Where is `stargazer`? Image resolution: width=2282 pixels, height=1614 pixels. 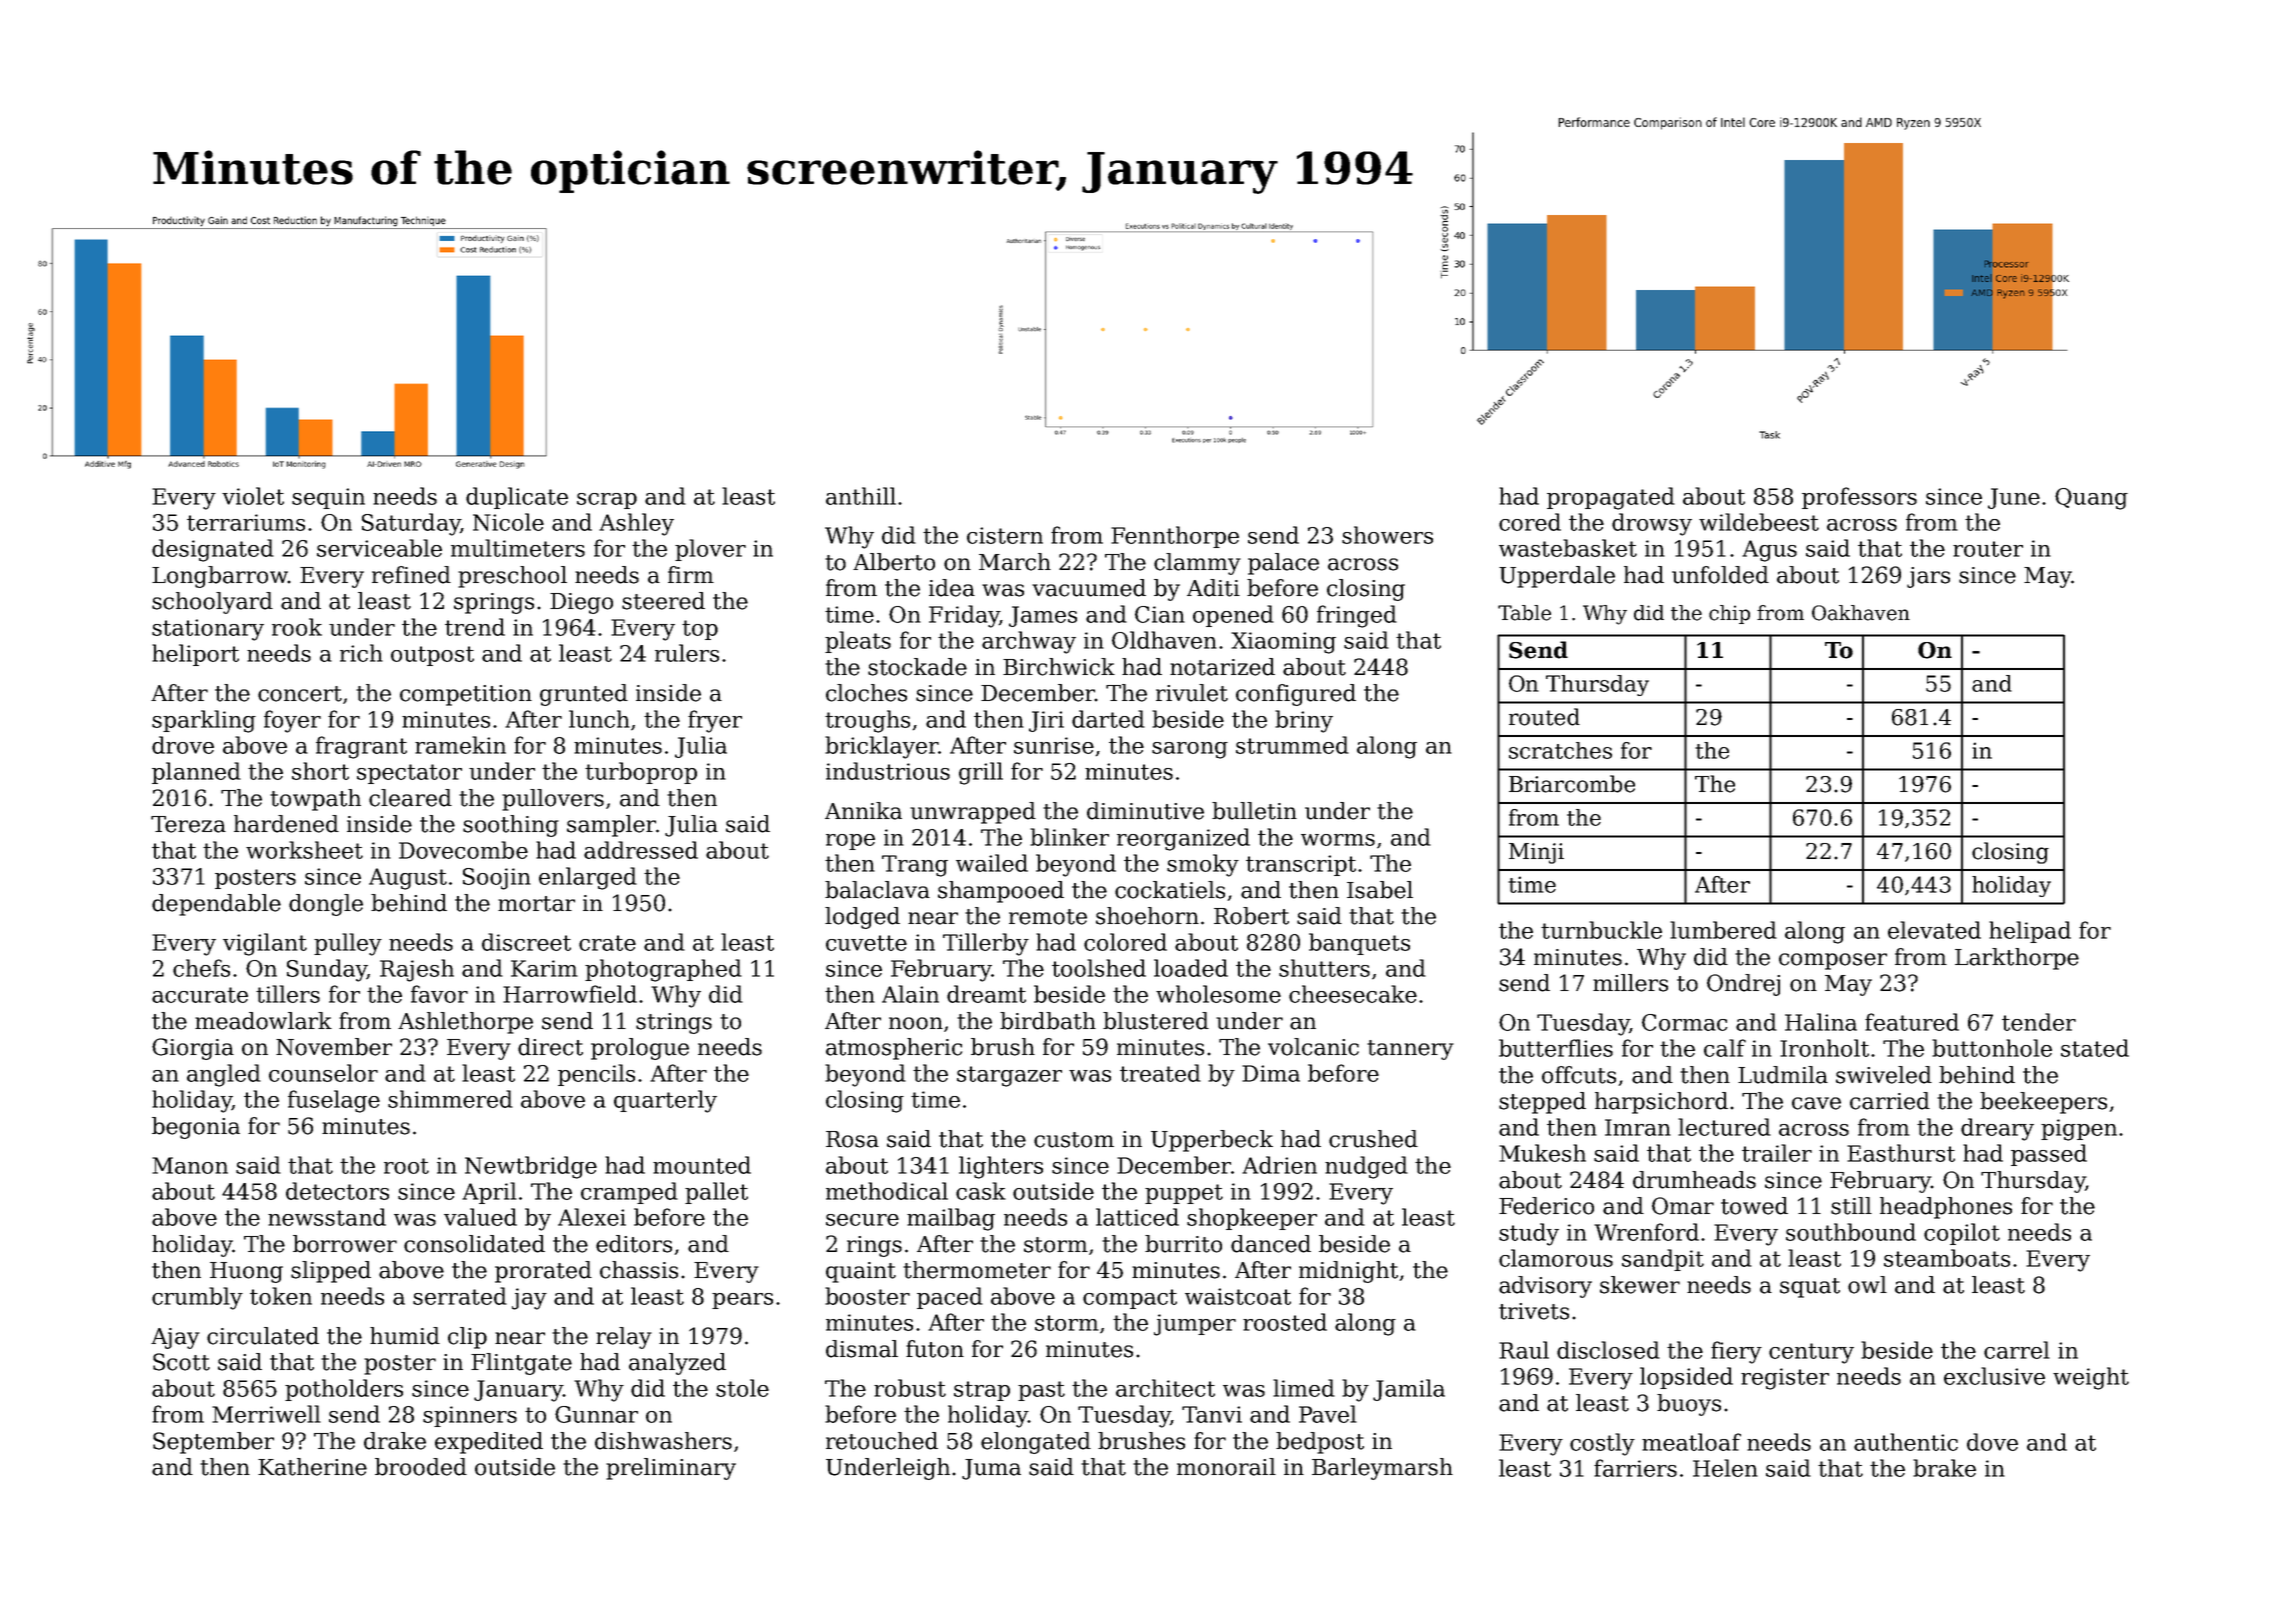
stargazer is located at coordinates (1009, 1076).
